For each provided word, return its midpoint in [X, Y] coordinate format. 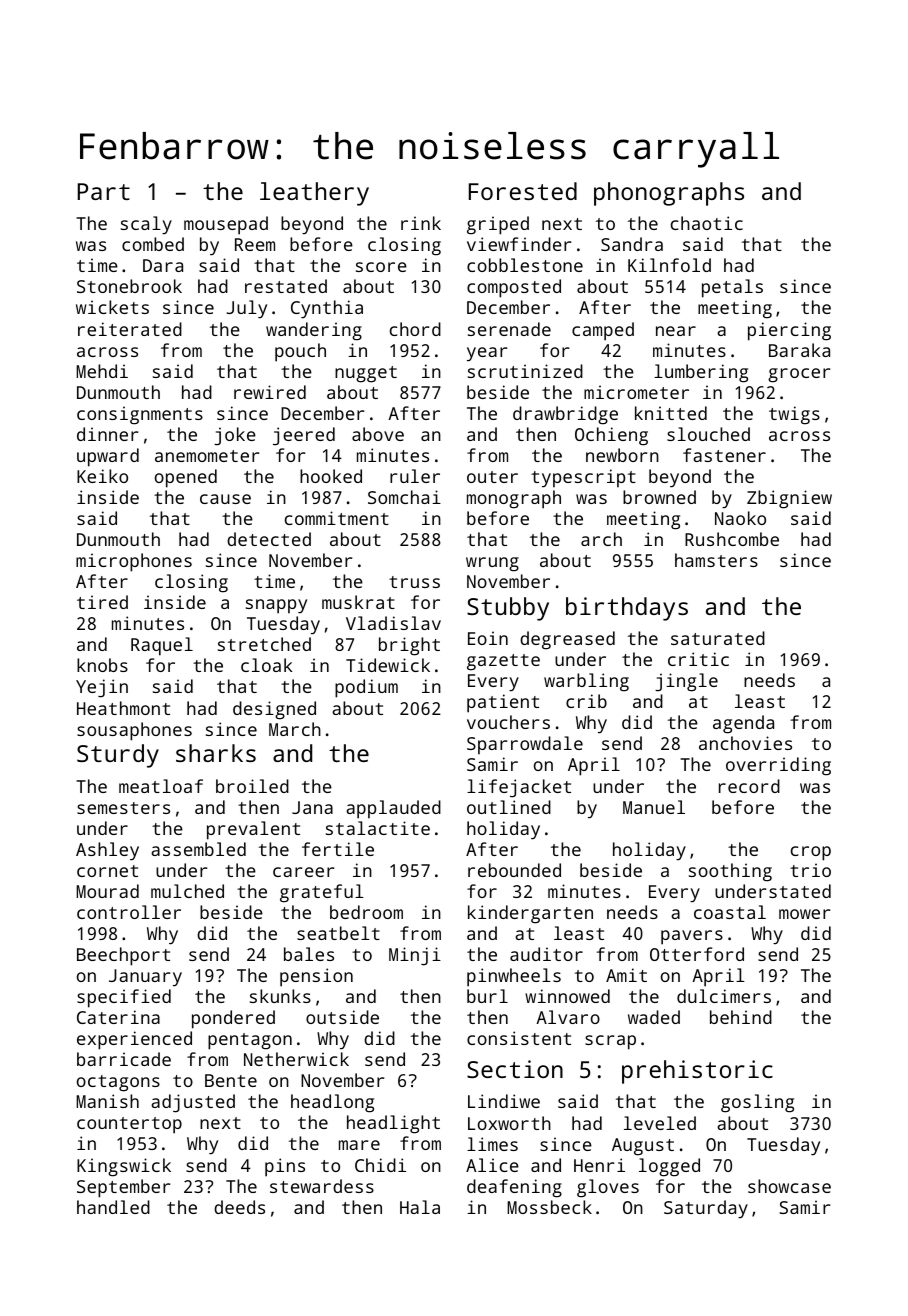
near [676, 331]
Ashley [107, 851]
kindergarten [530, 914]
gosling [757, 1103]
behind [741, 1017]
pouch [300, 352]
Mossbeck [549, 1207]
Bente [231, 1080]
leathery [314, 194]
